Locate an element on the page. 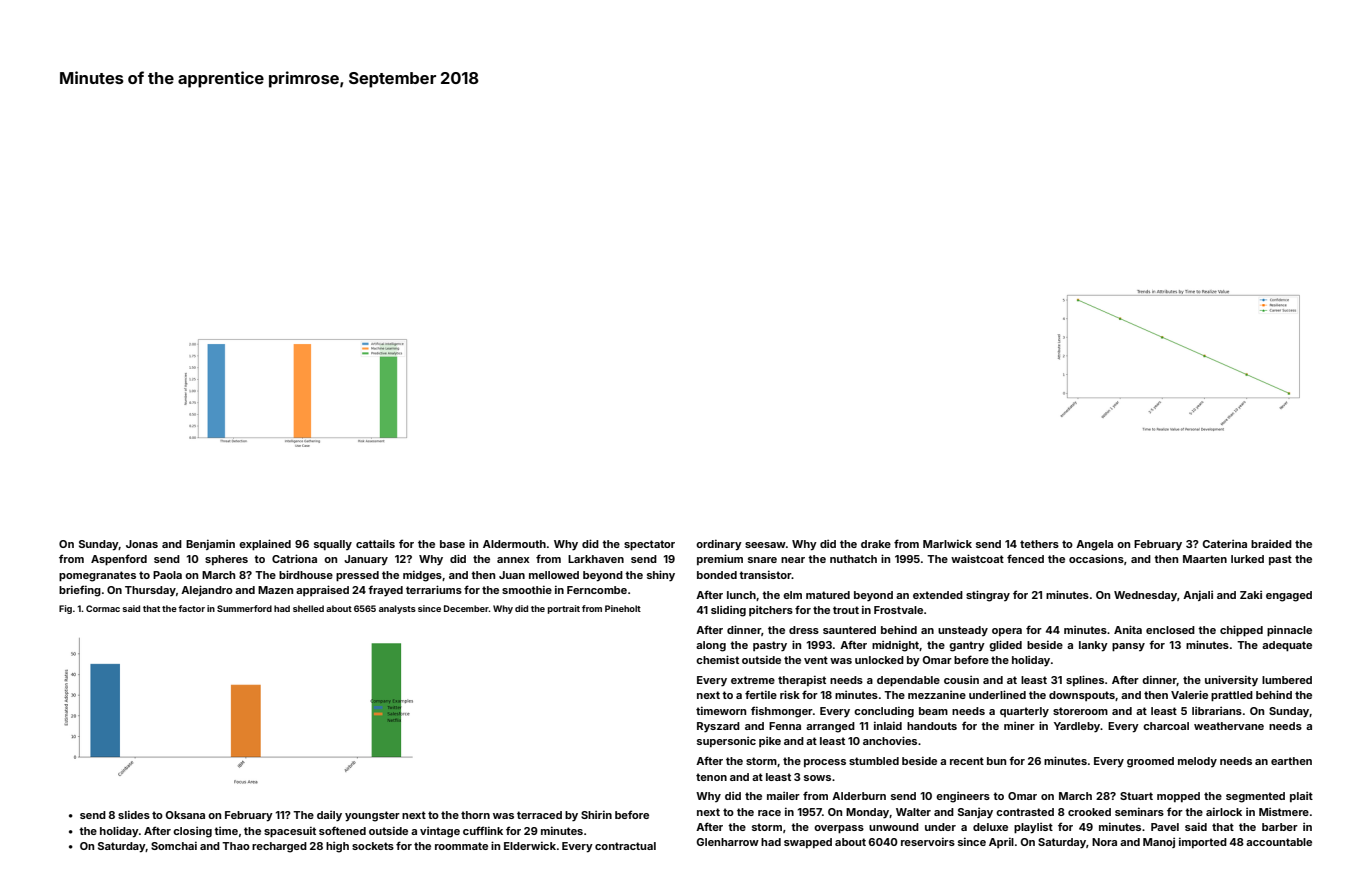 The width and height of the document is (1372, 887). Ferncombe is located at coordinates (597, 590).
